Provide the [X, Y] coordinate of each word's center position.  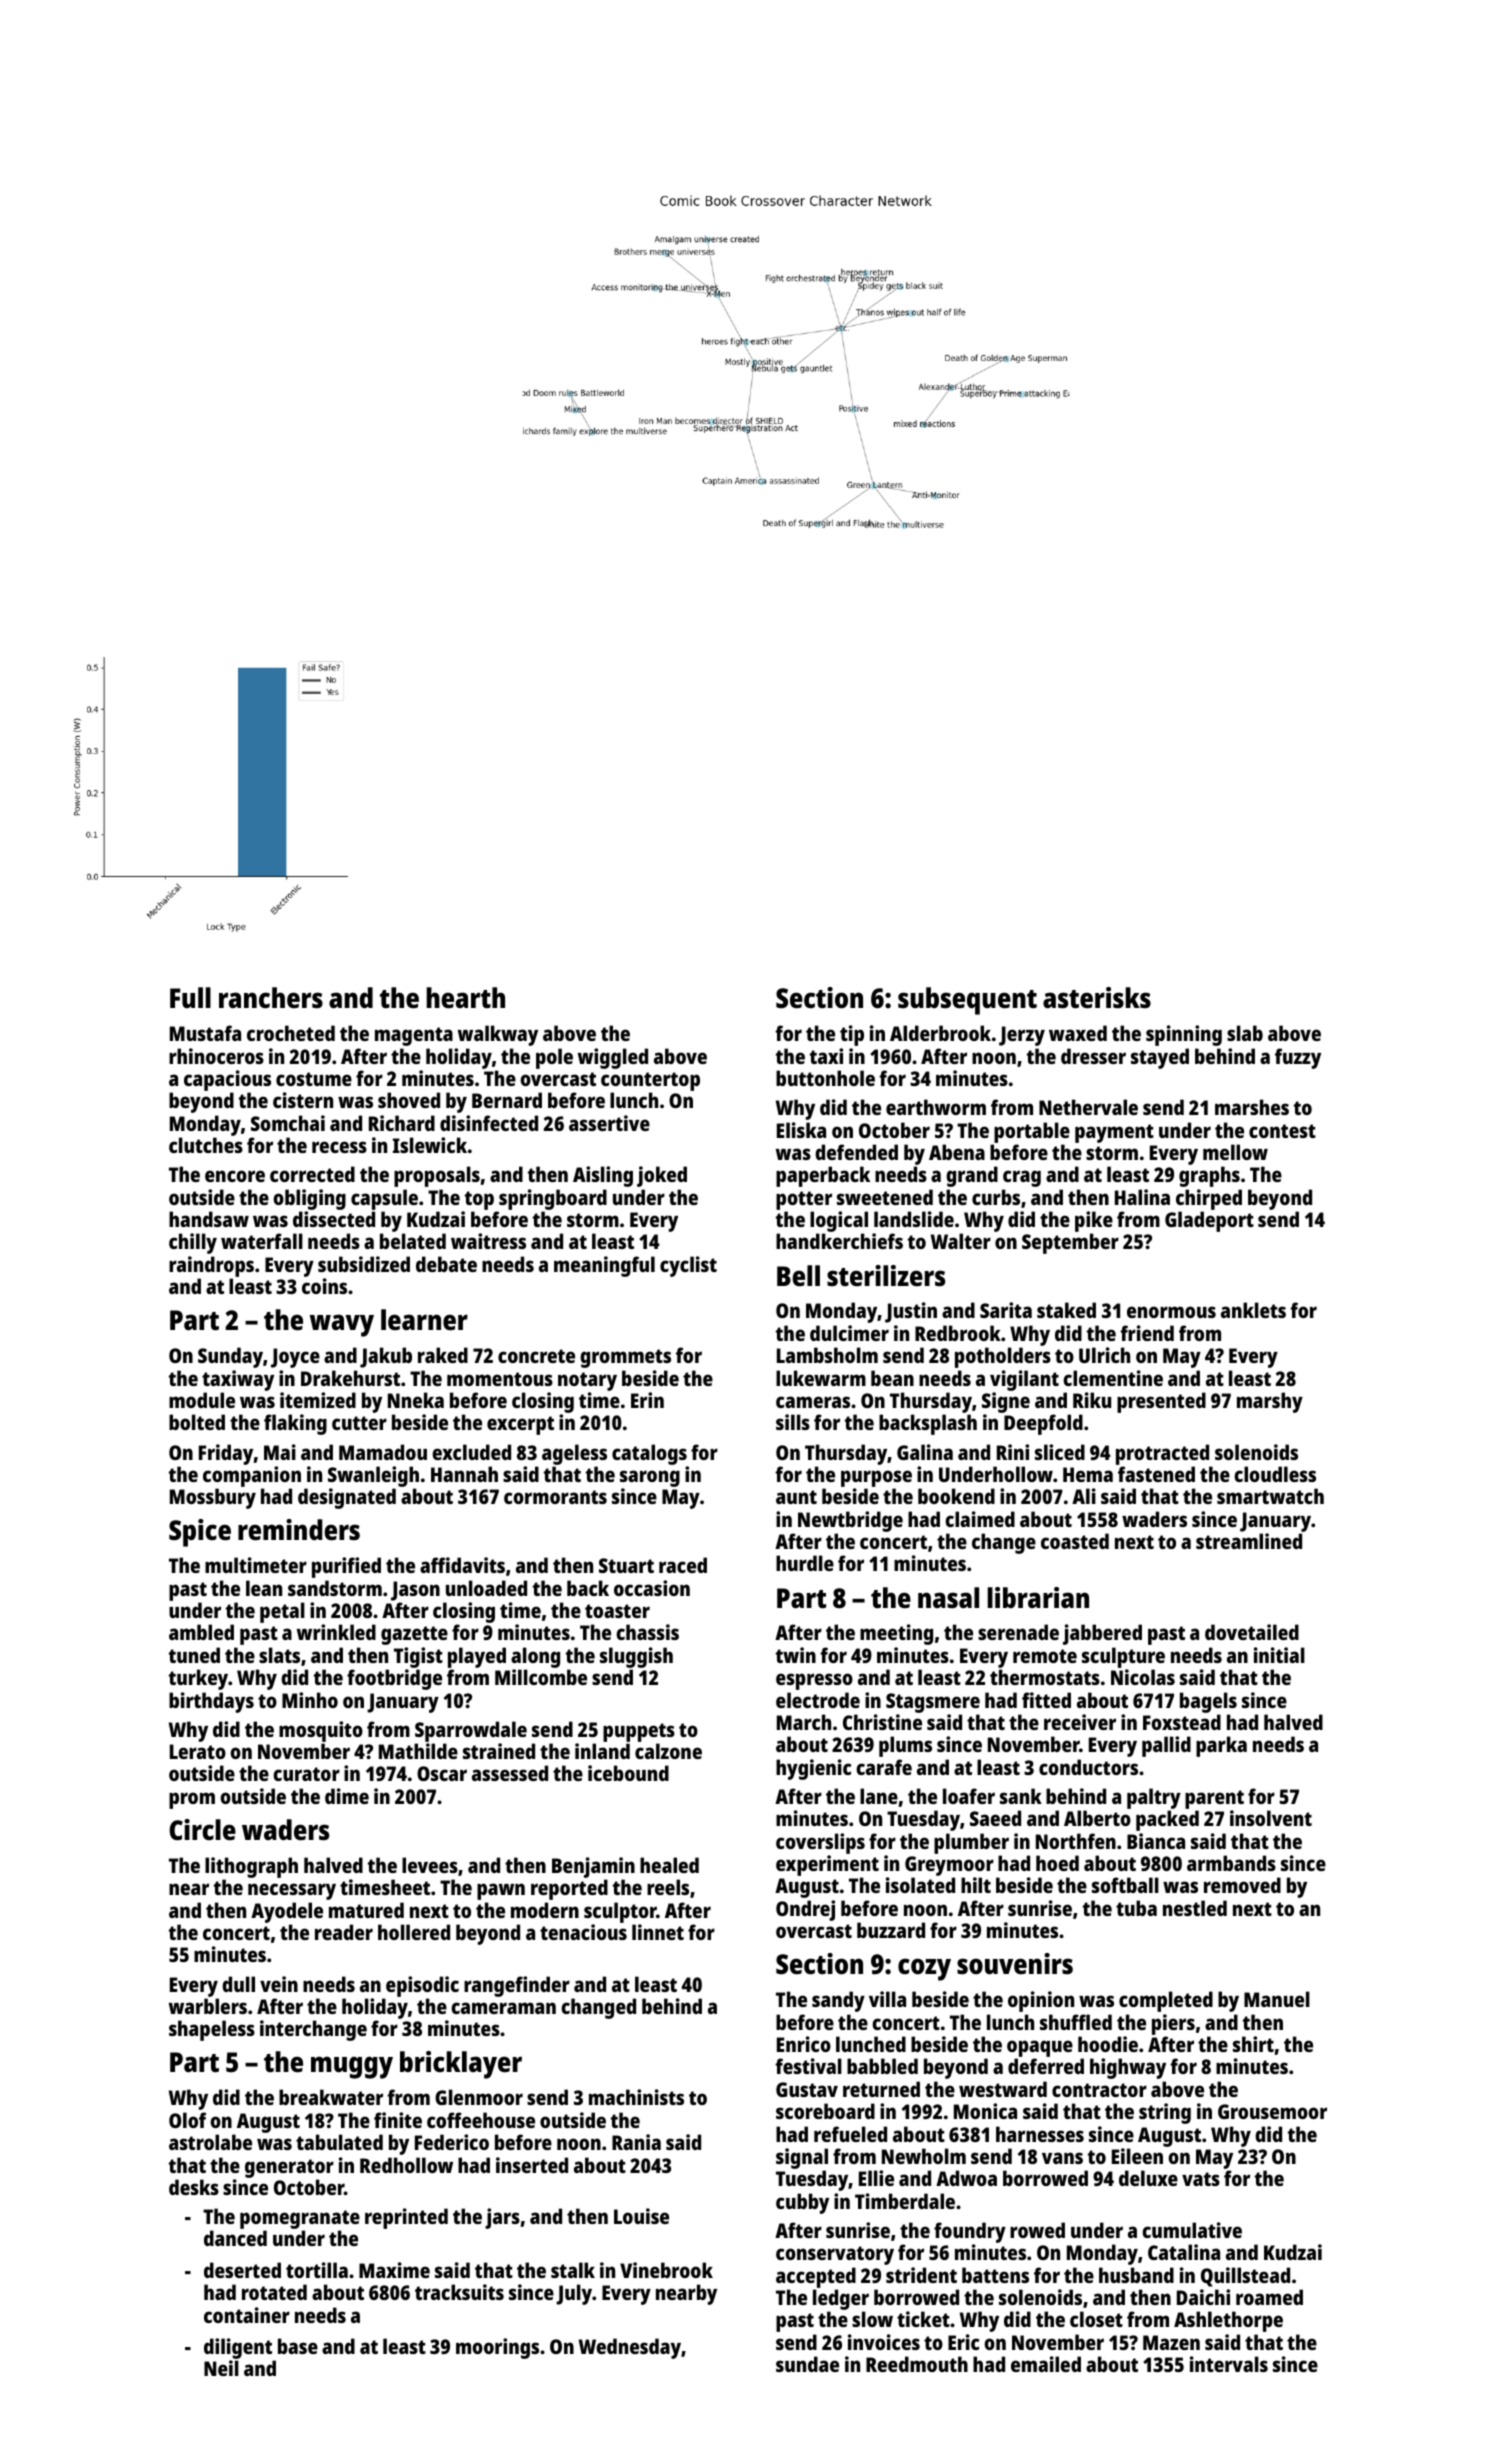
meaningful [604, 1266]
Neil [221, 2368]
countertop [650, 1081]
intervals [1229, 2364]
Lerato [198, 1751]
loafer [969, 1796]
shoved [409, 1100]
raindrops [211, 1266]
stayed [1160, 1058]
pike [1094, 1221]
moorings [497, 2348]
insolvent [1271, 1818]
